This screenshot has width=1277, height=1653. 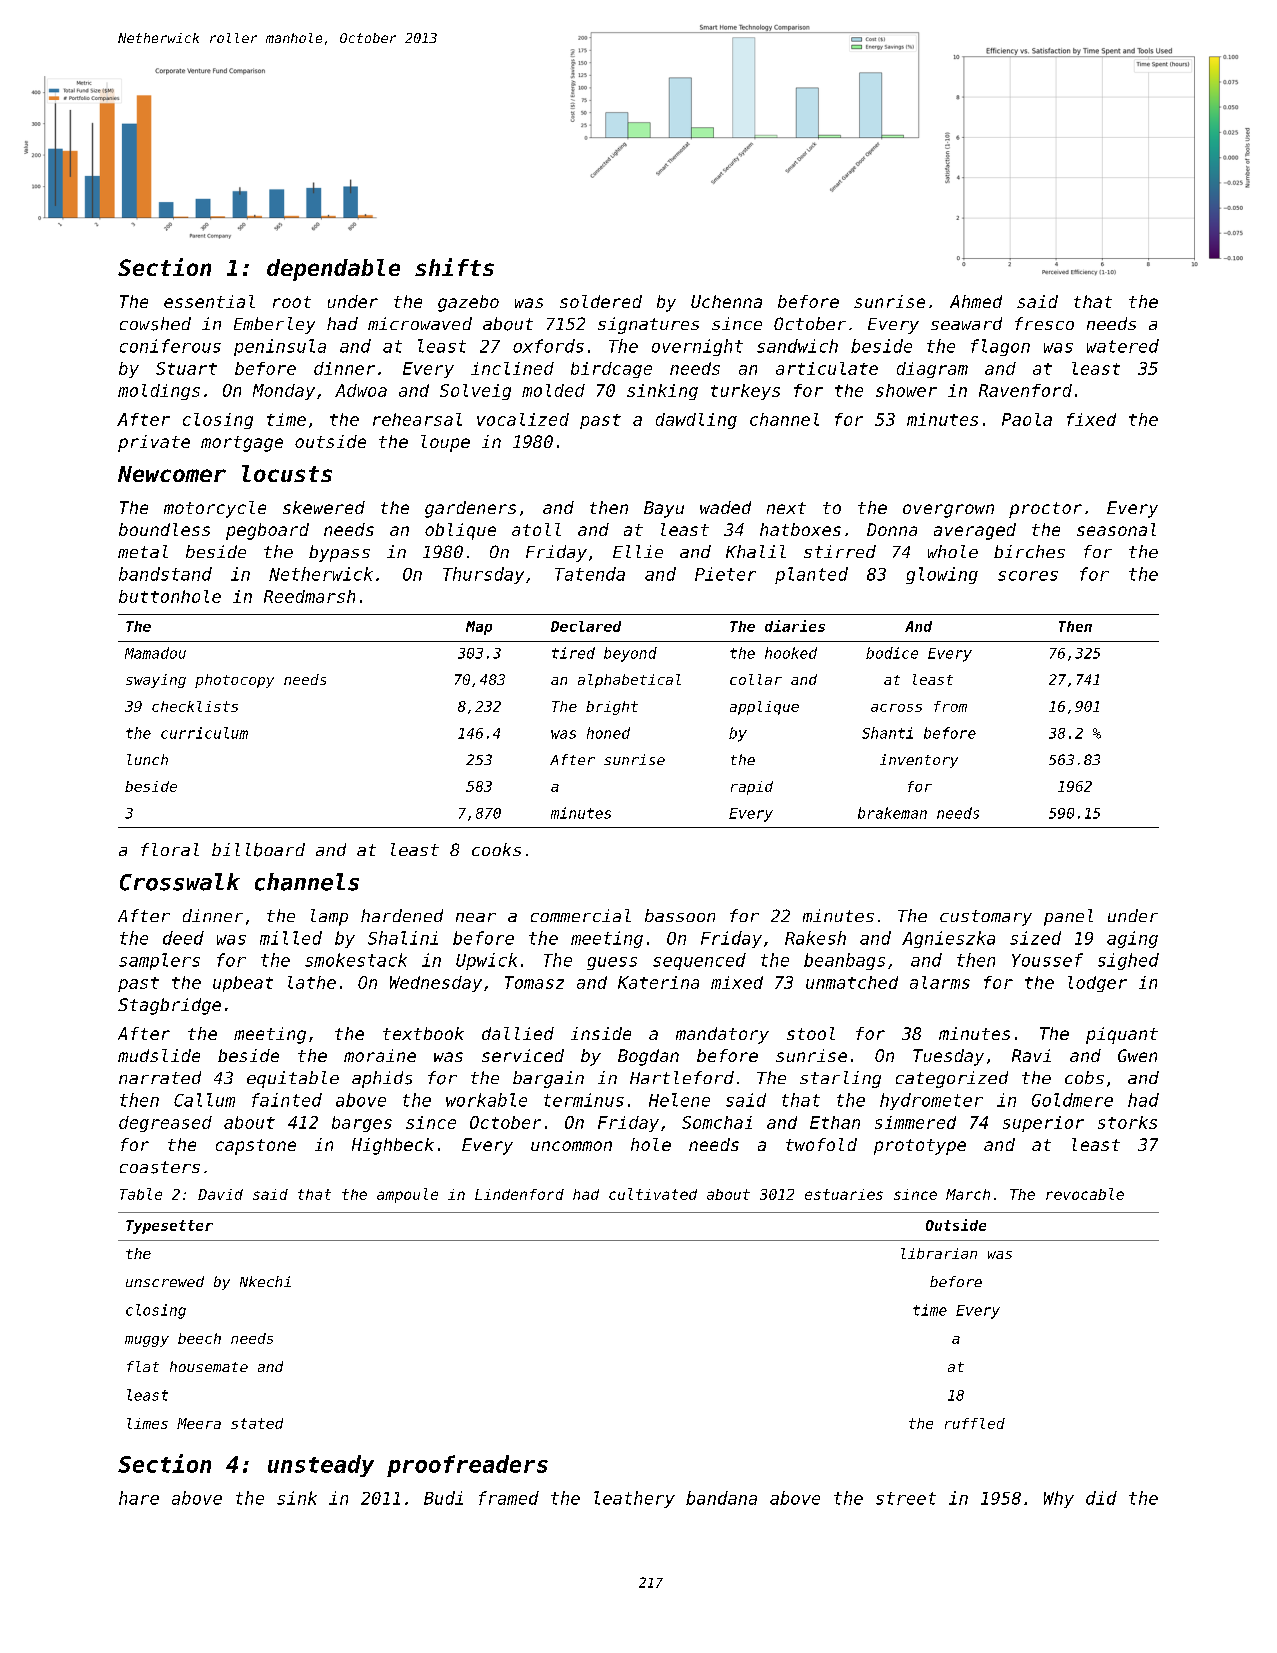 I want to click on guess, so click(x=612, y=963).
